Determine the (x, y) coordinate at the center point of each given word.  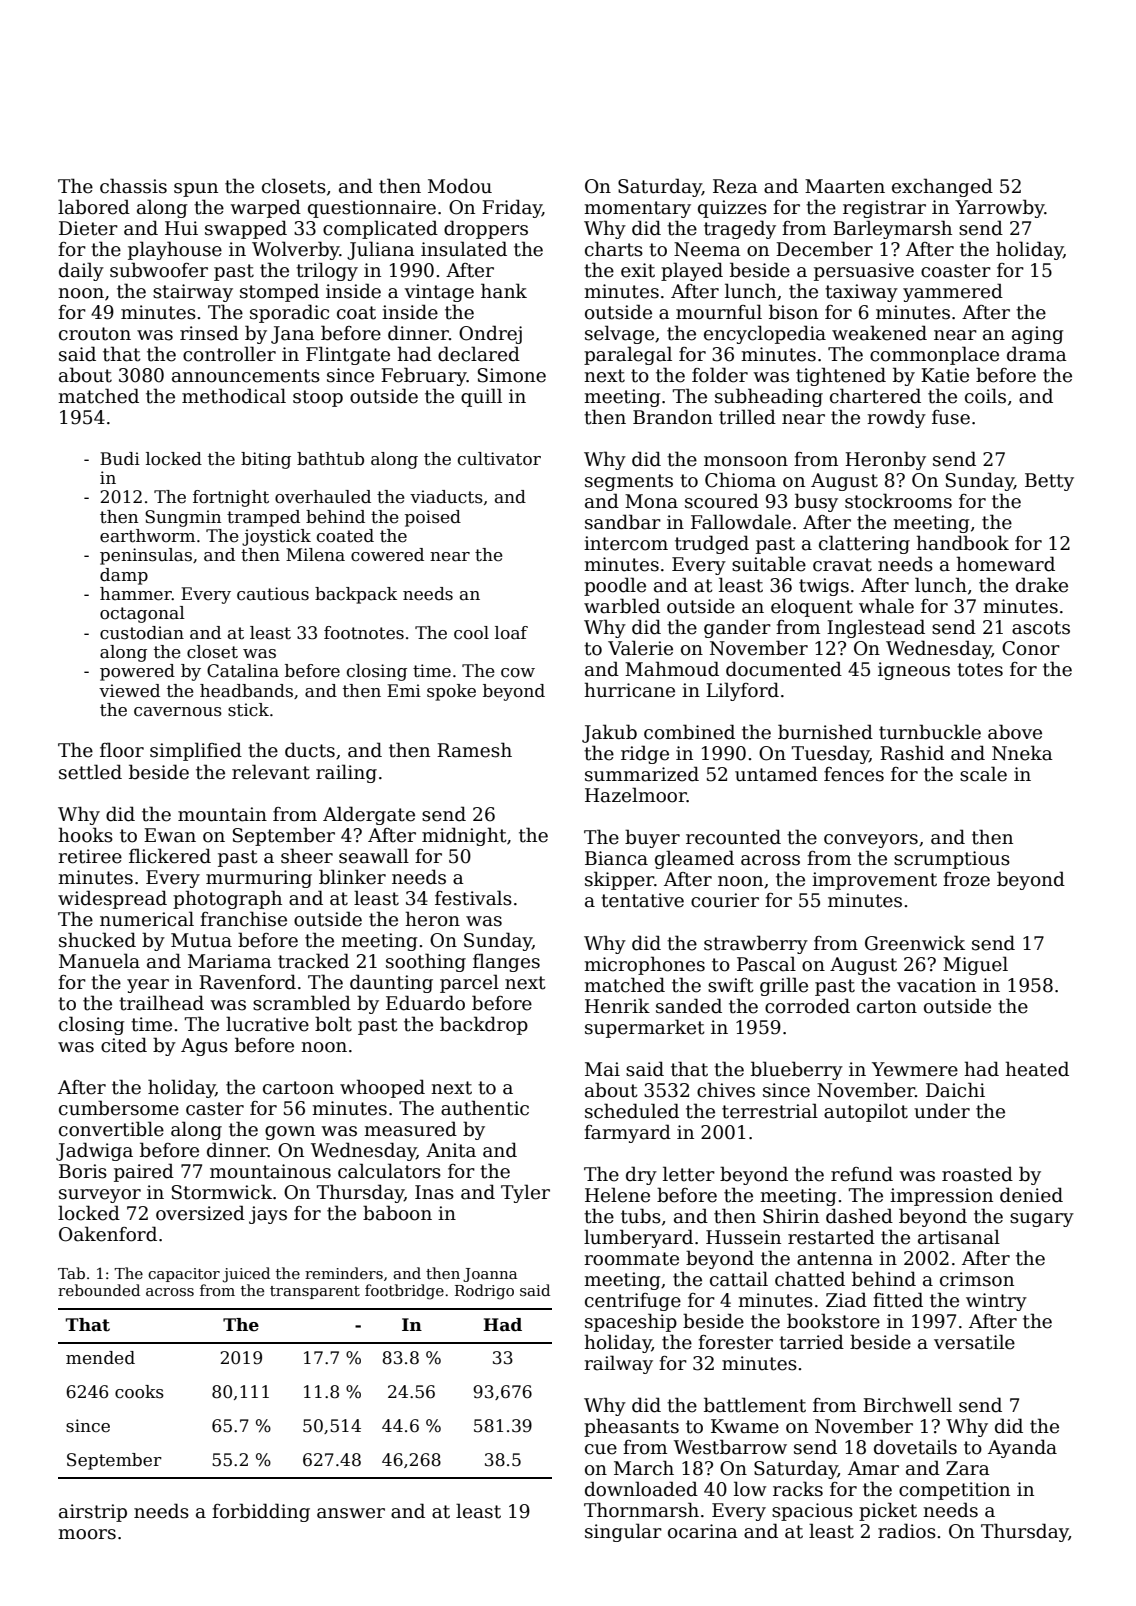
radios (907, 1531)
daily (81, 271)
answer (351, 1513)
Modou (460, 186)
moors (87, 1534)
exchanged (942, 187)
